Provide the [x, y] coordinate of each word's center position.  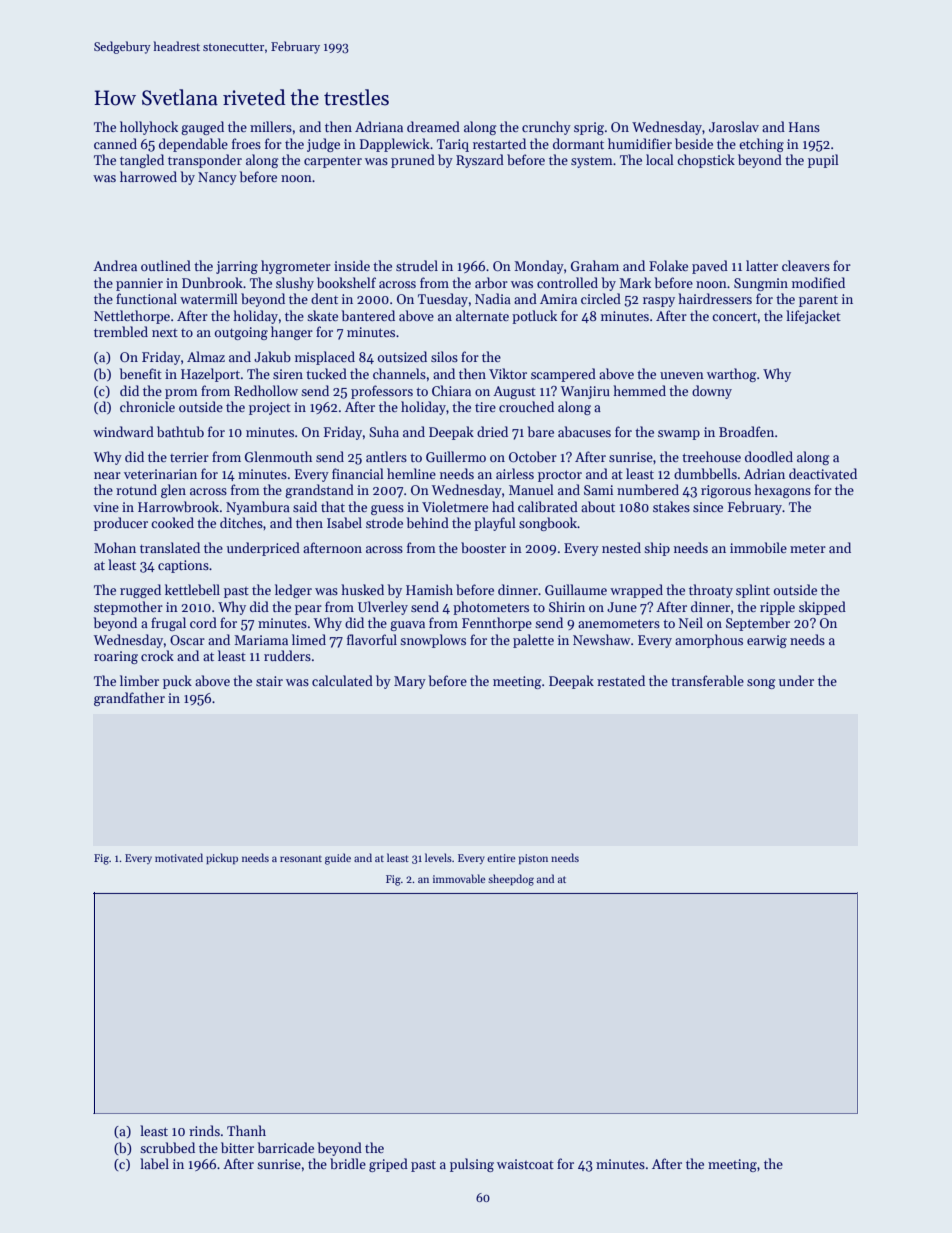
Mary [410, 682]
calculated [342, 680]
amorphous [709, 641]
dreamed [433, 126]
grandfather [129, 699]
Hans [804, 127]
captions [183, 566]
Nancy [217, 178]
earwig [767, 641]
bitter [237, 1147]
